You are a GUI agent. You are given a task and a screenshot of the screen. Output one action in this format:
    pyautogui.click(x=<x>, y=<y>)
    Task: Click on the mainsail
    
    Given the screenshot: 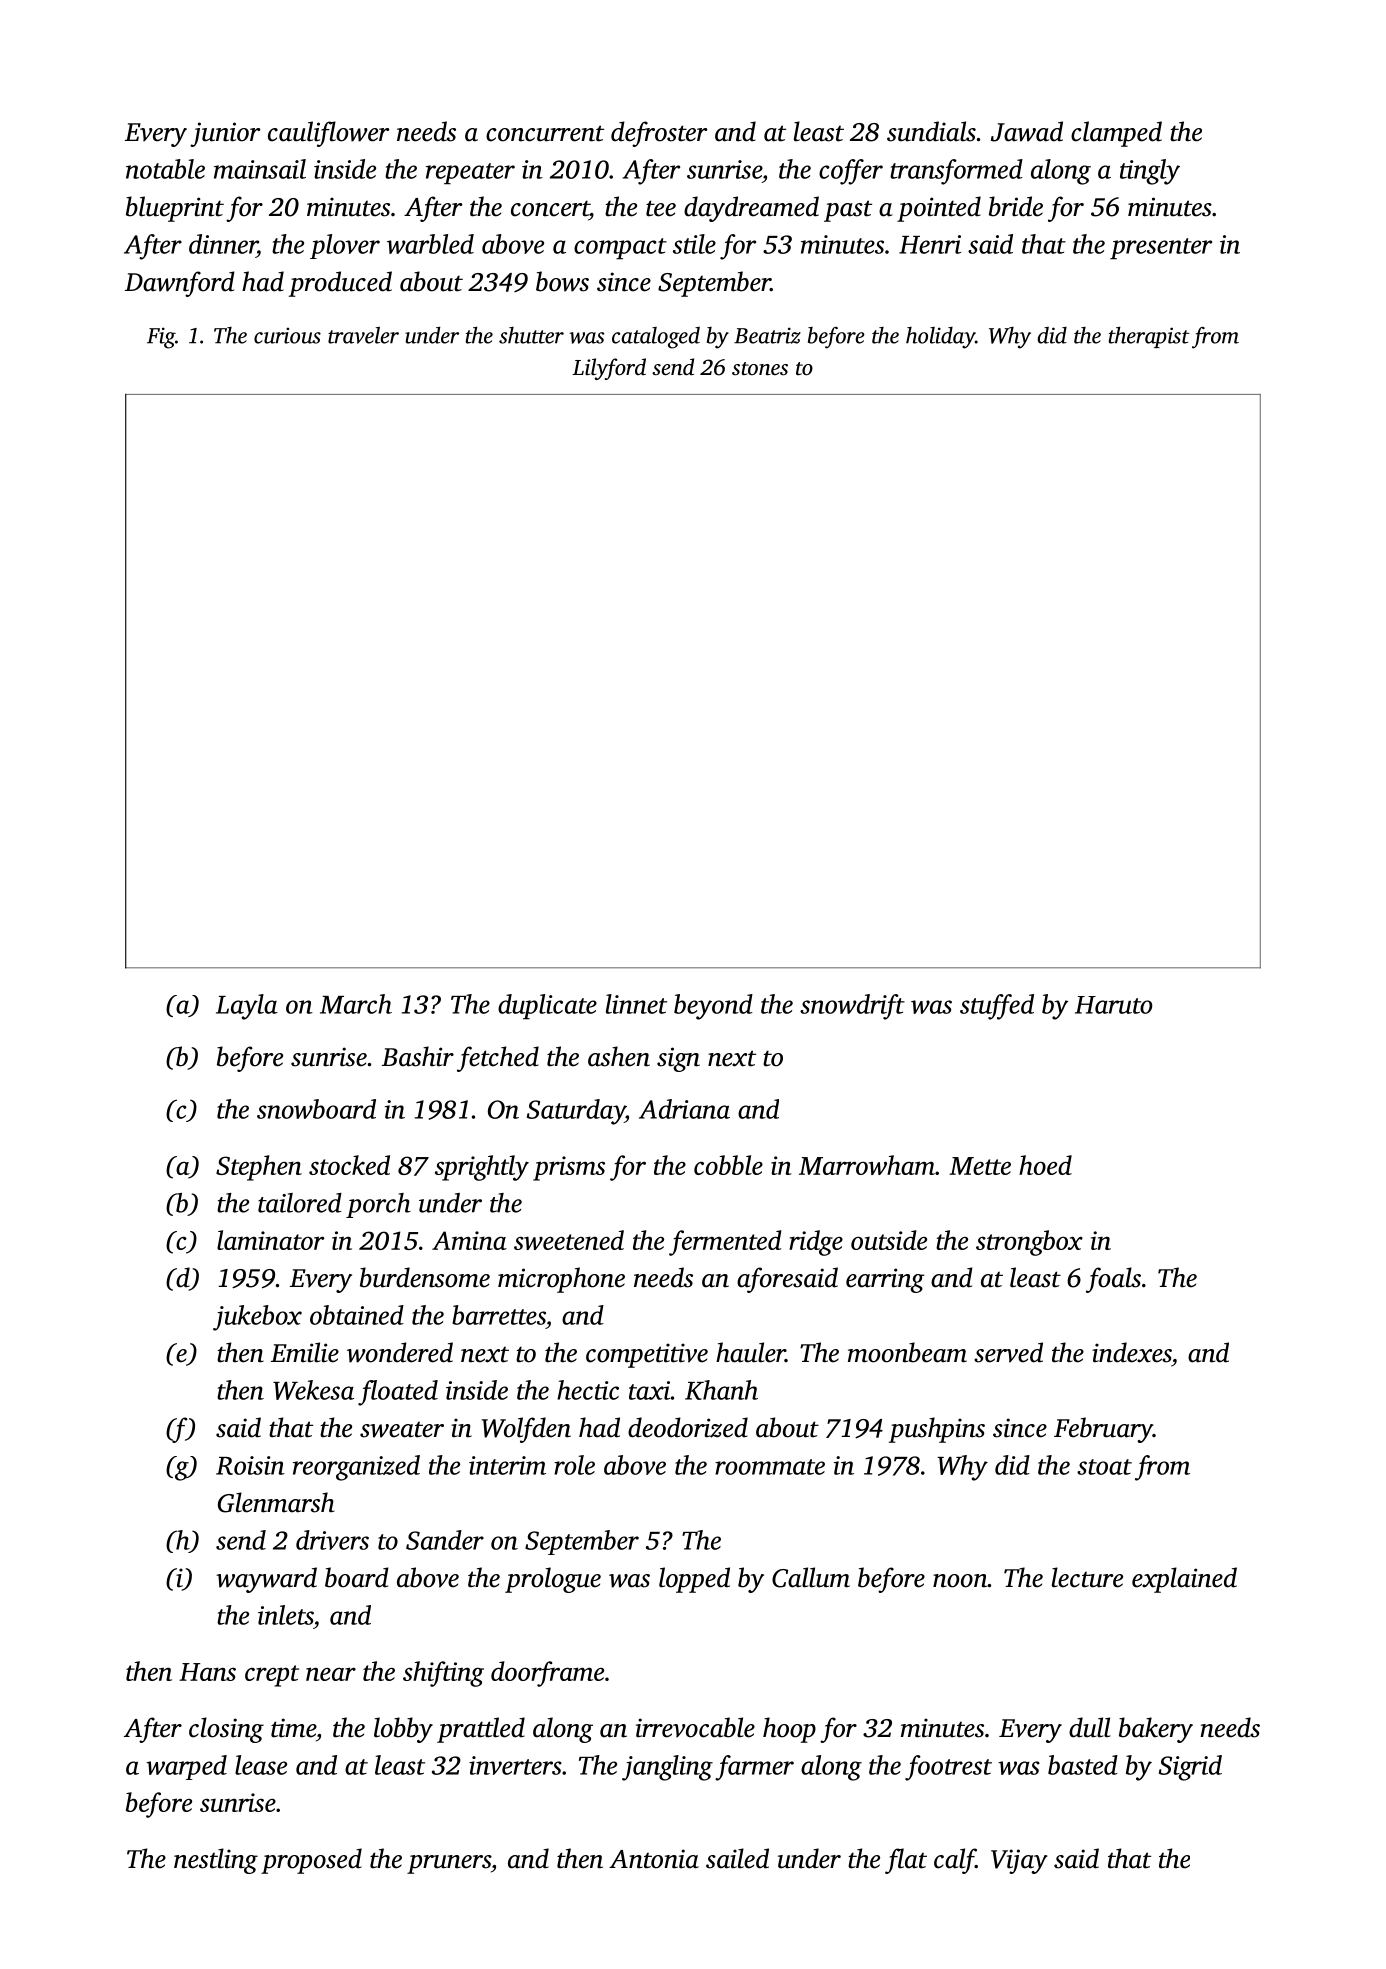 What is the action you would take?
    pyautogui.click(x=260, y=169)
